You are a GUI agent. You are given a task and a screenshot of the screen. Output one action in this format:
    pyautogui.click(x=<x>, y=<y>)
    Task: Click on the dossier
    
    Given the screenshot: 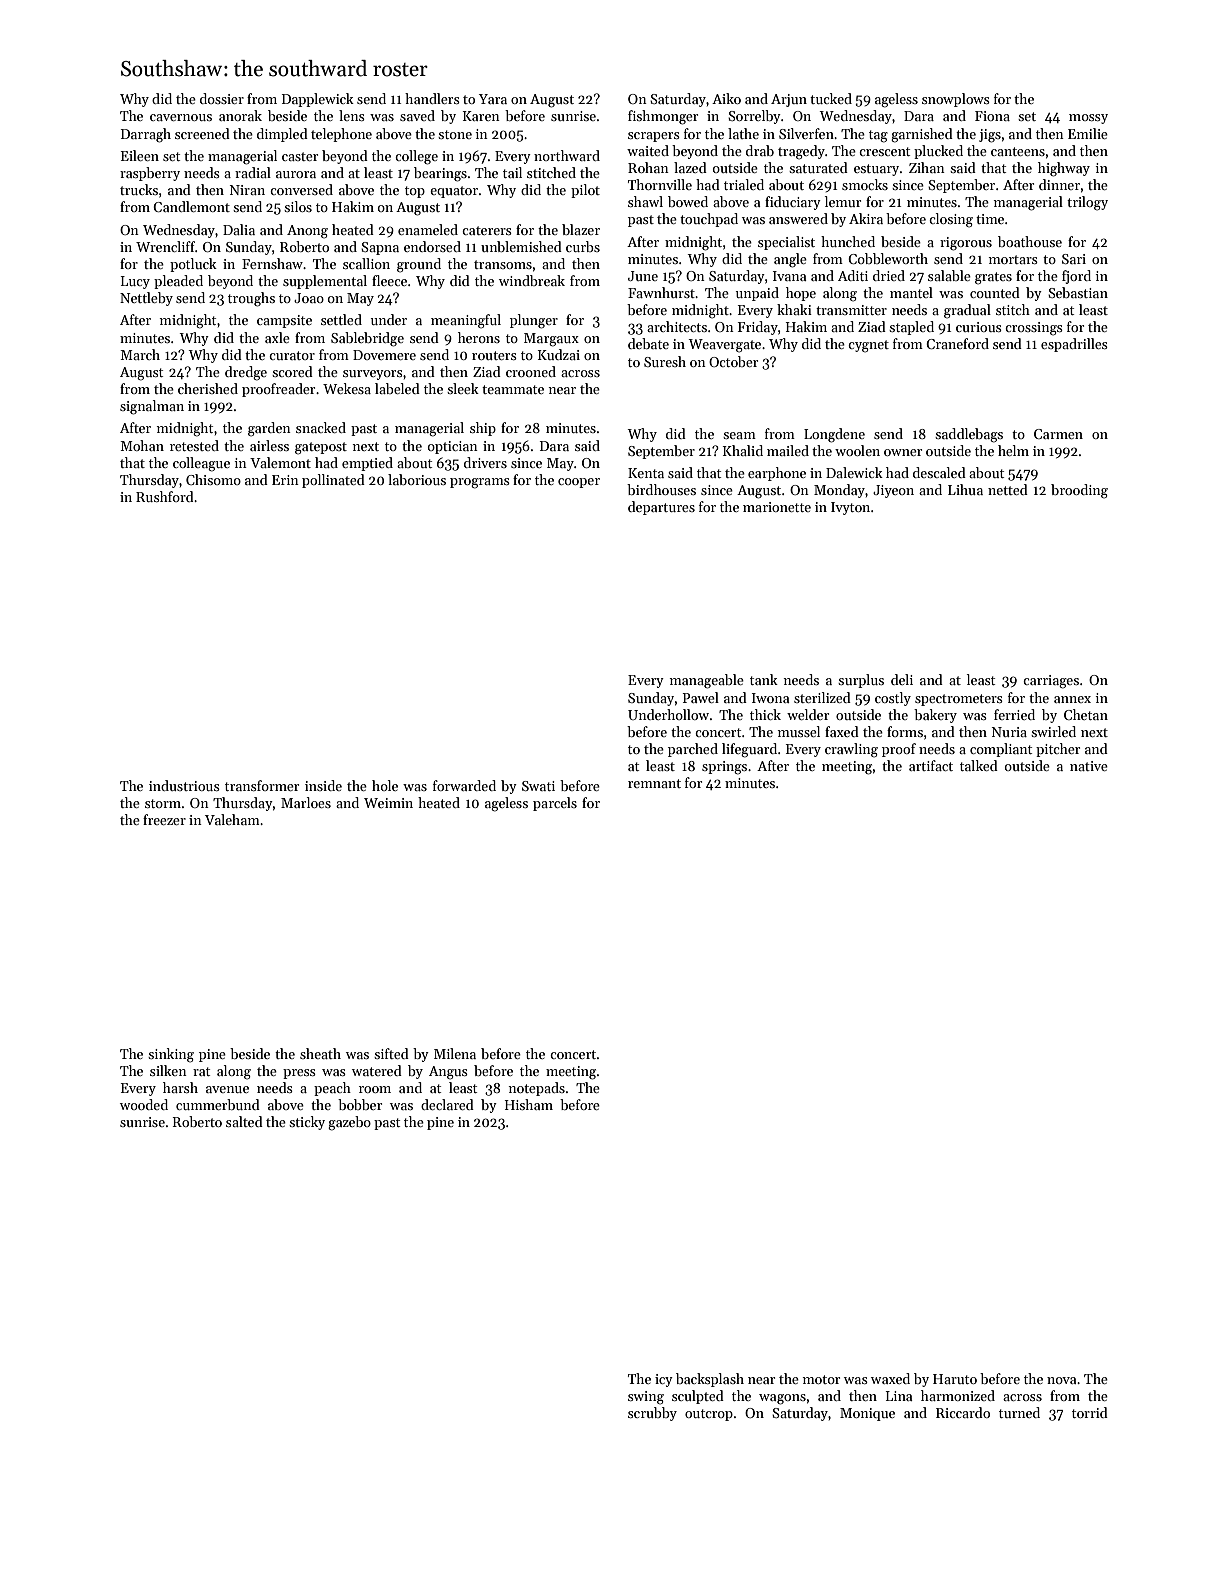 What is the action you would take?
    pyautogui.click(x=222, y=98)
